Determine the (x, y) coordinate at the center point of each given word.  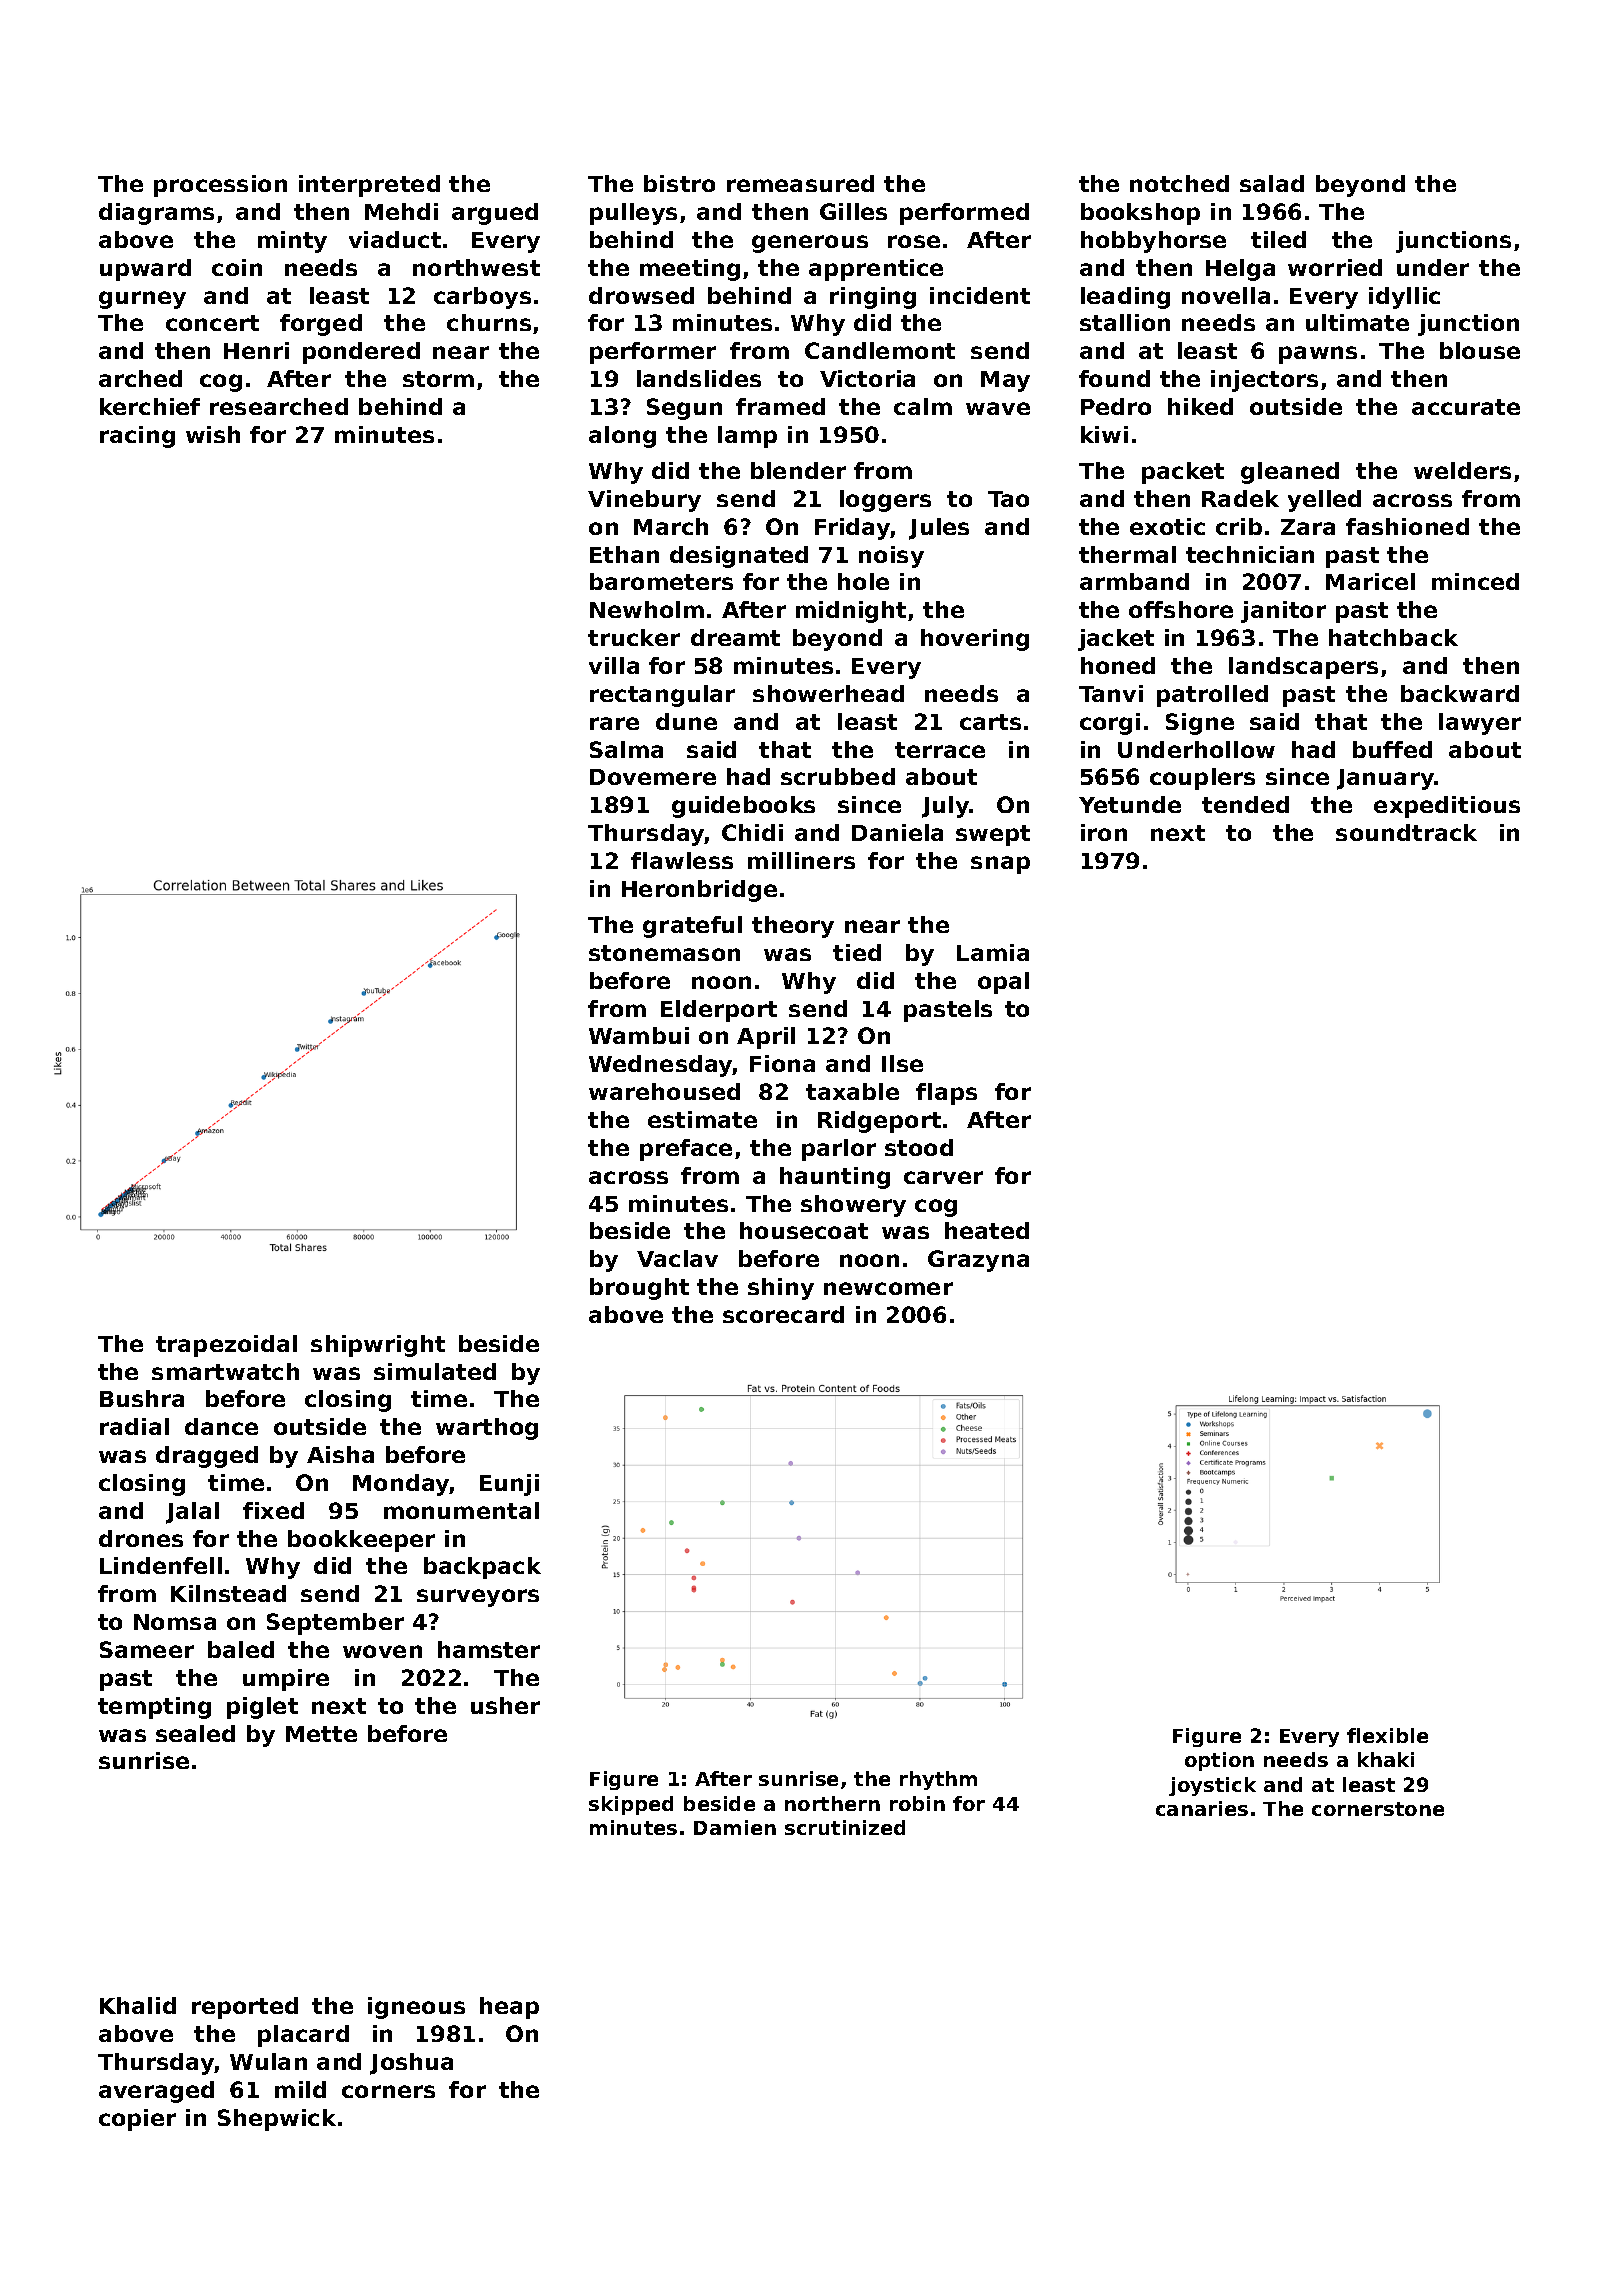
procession (220, 186)
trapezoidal (226, 1346)
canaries (1202, 1808)
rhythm (938, 1780)
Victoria (867, 378)
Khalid (138, 2005)
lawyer (1480, 724)
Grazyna (978, 1261)
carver (943, 1177)
